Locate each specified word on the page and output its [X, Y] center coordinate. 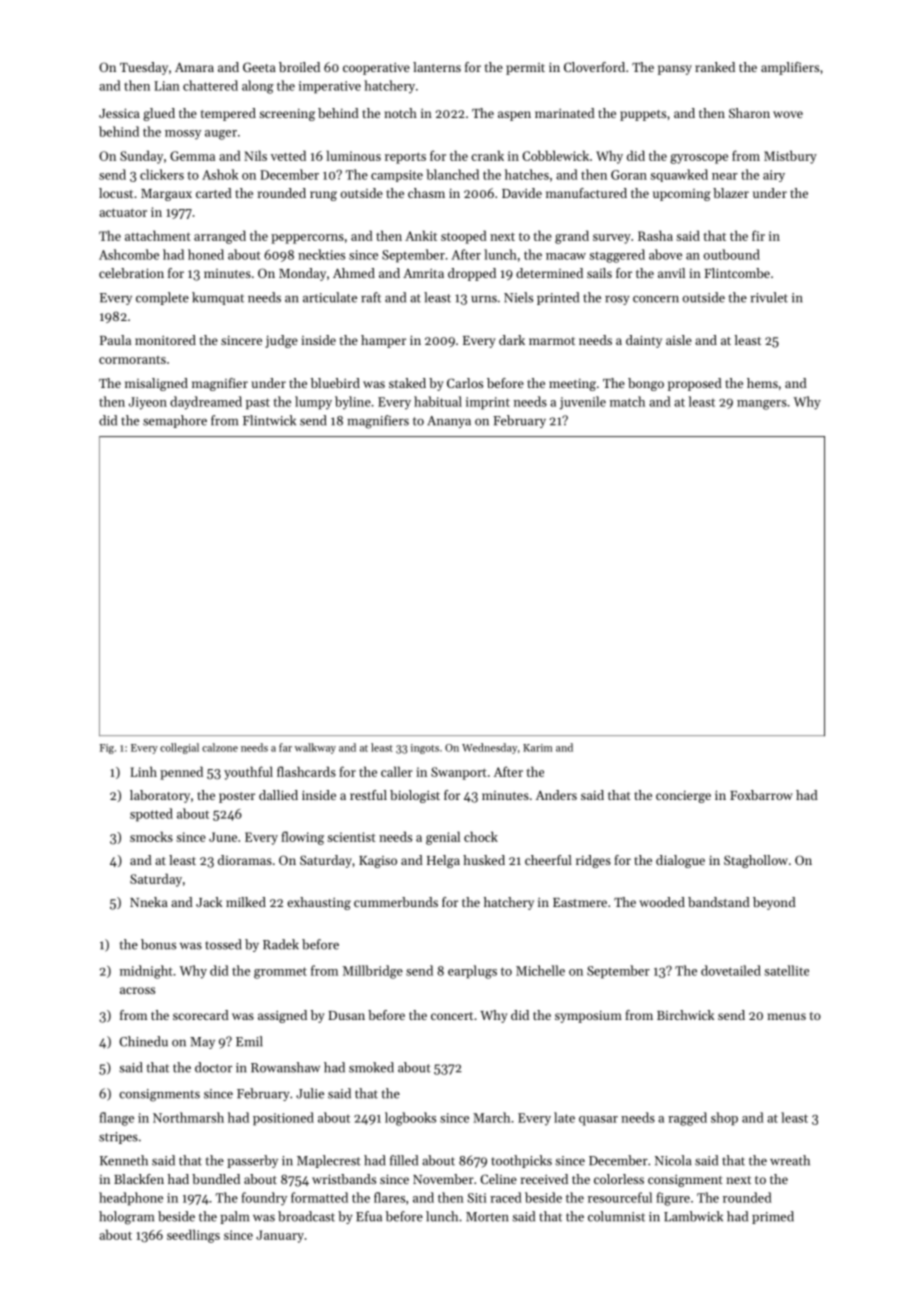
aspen [514, 116]
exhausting [319, 903]
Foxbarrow [761, 795]
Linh [143, 771]
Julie [310, 1093]
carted [214, 193]
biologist [415, 796]
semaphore [175, 421]
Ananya [449, 422]
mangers [762, 405]
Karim [538, 748]
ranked [715, 67]
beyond [774, 903]
